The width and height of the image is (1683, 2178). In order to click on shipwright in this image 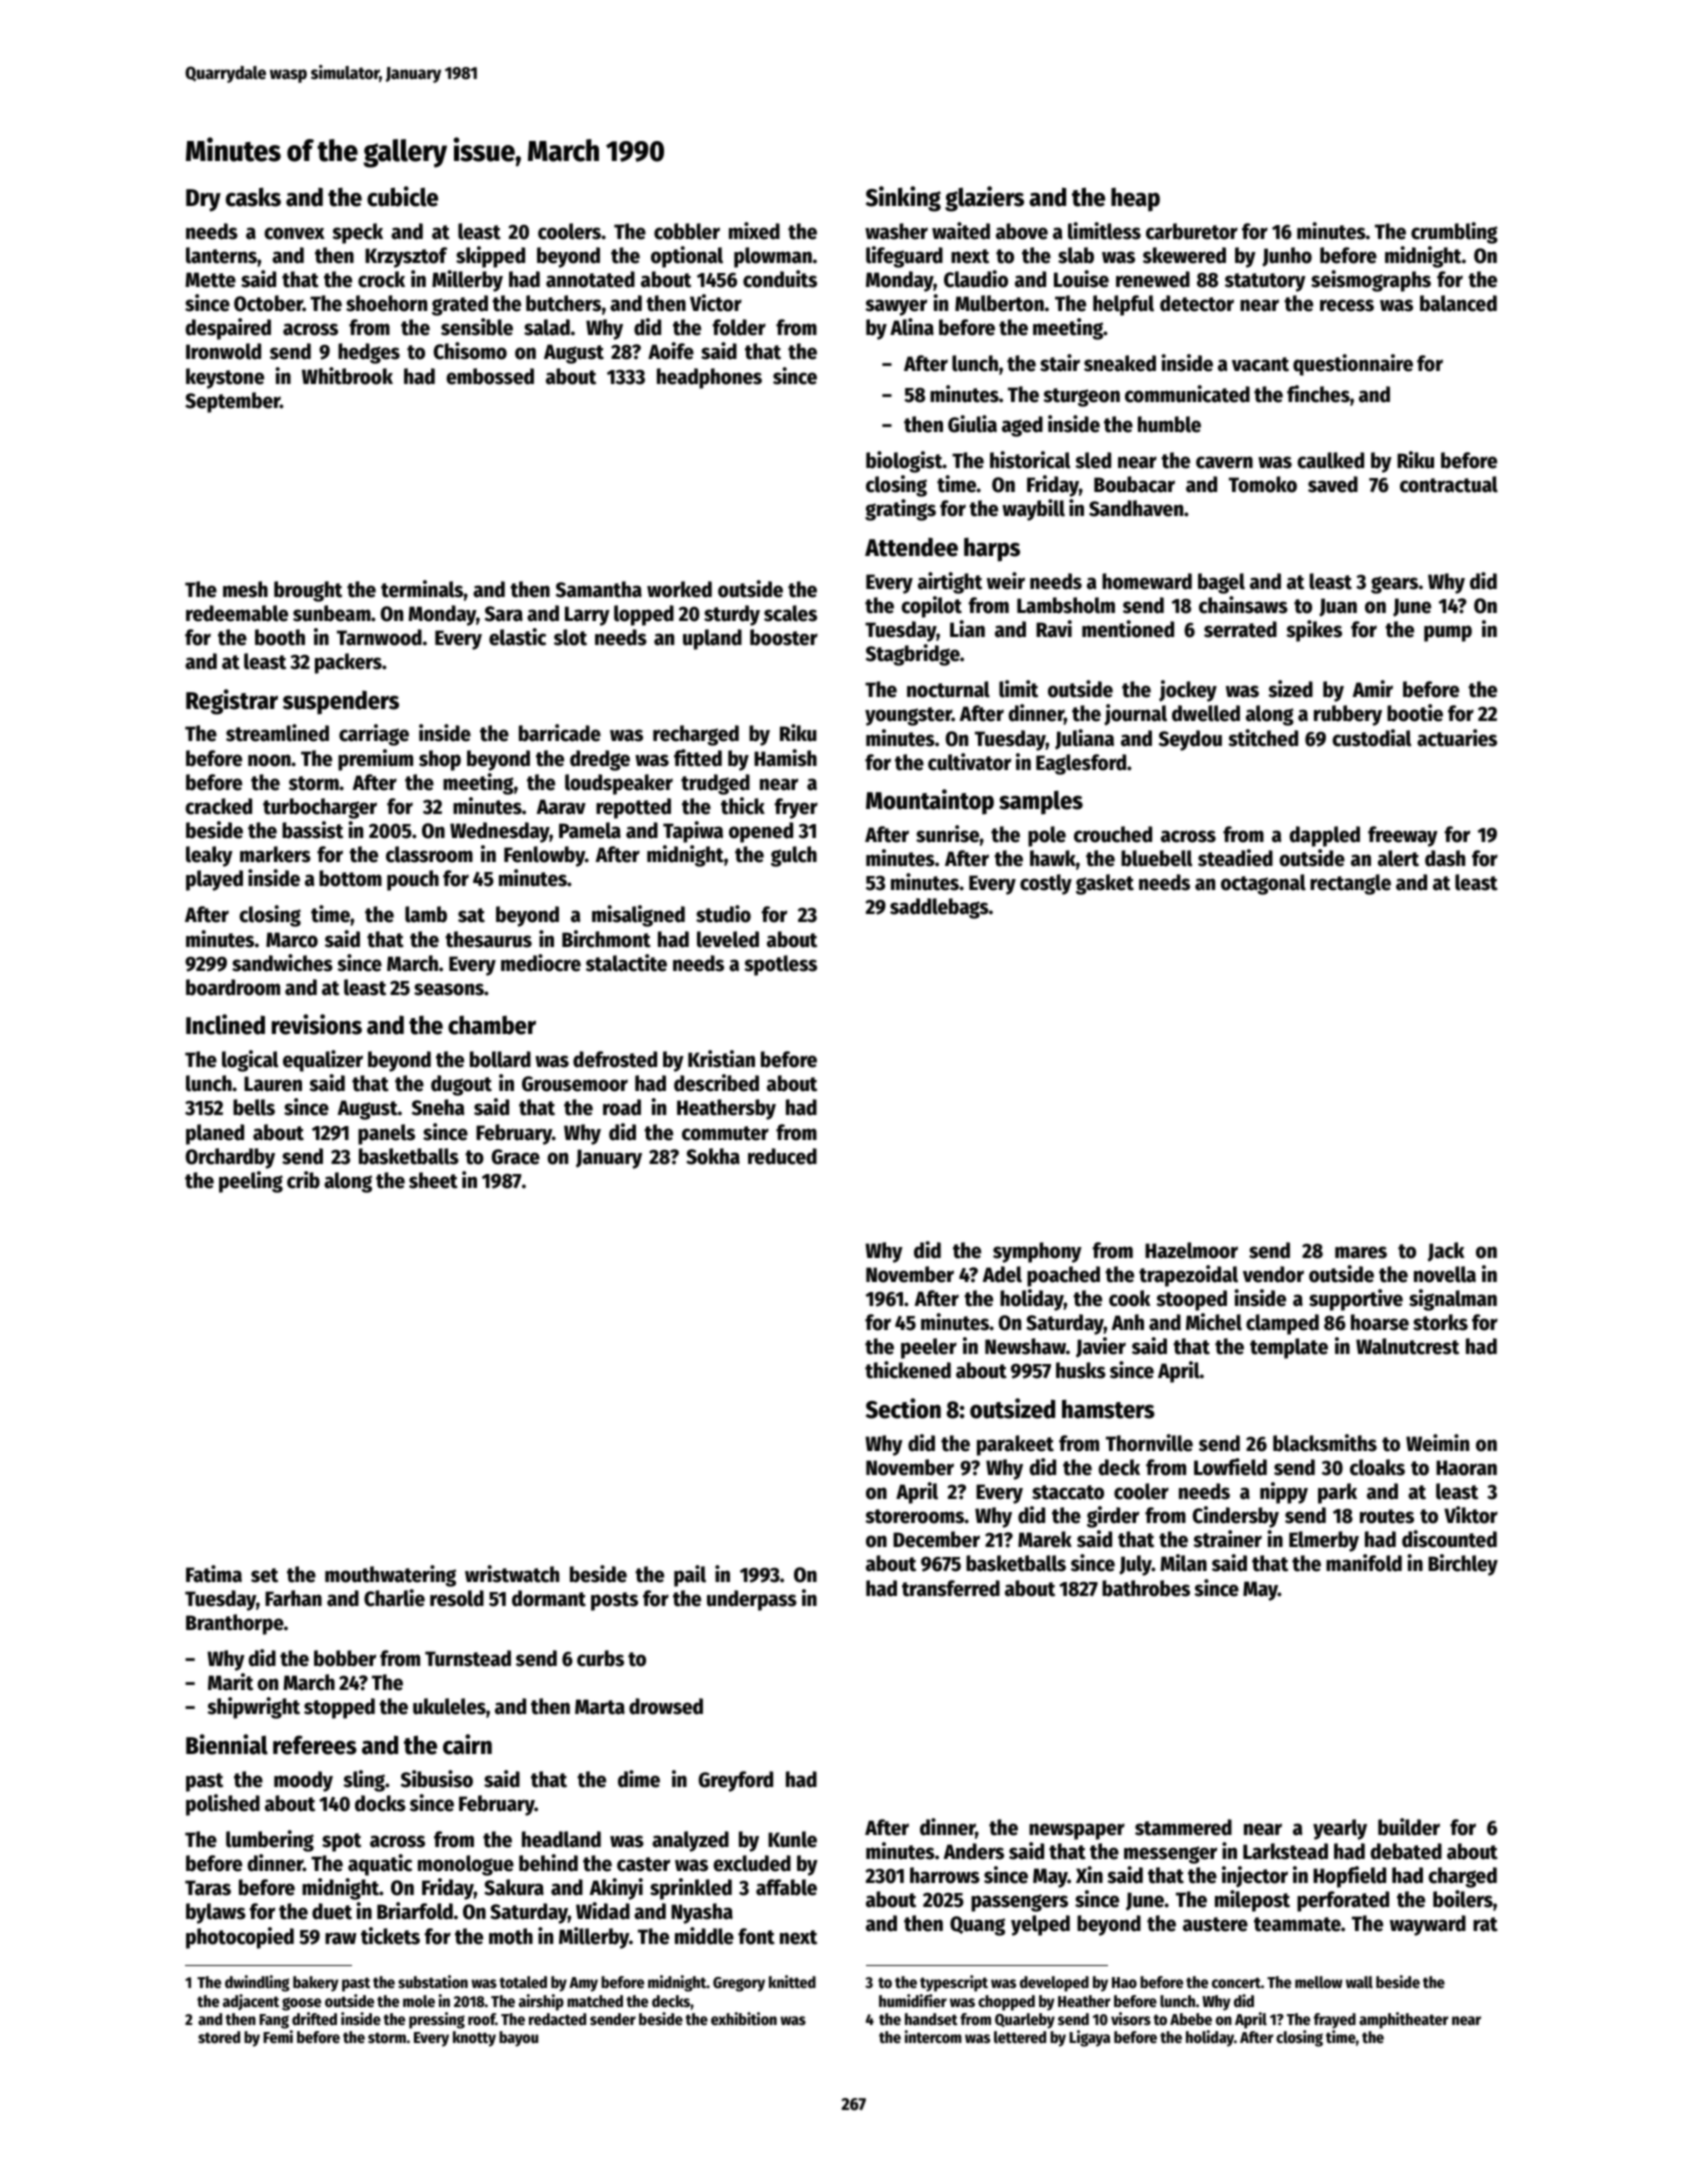, I will do `click(253, 1708)`.
